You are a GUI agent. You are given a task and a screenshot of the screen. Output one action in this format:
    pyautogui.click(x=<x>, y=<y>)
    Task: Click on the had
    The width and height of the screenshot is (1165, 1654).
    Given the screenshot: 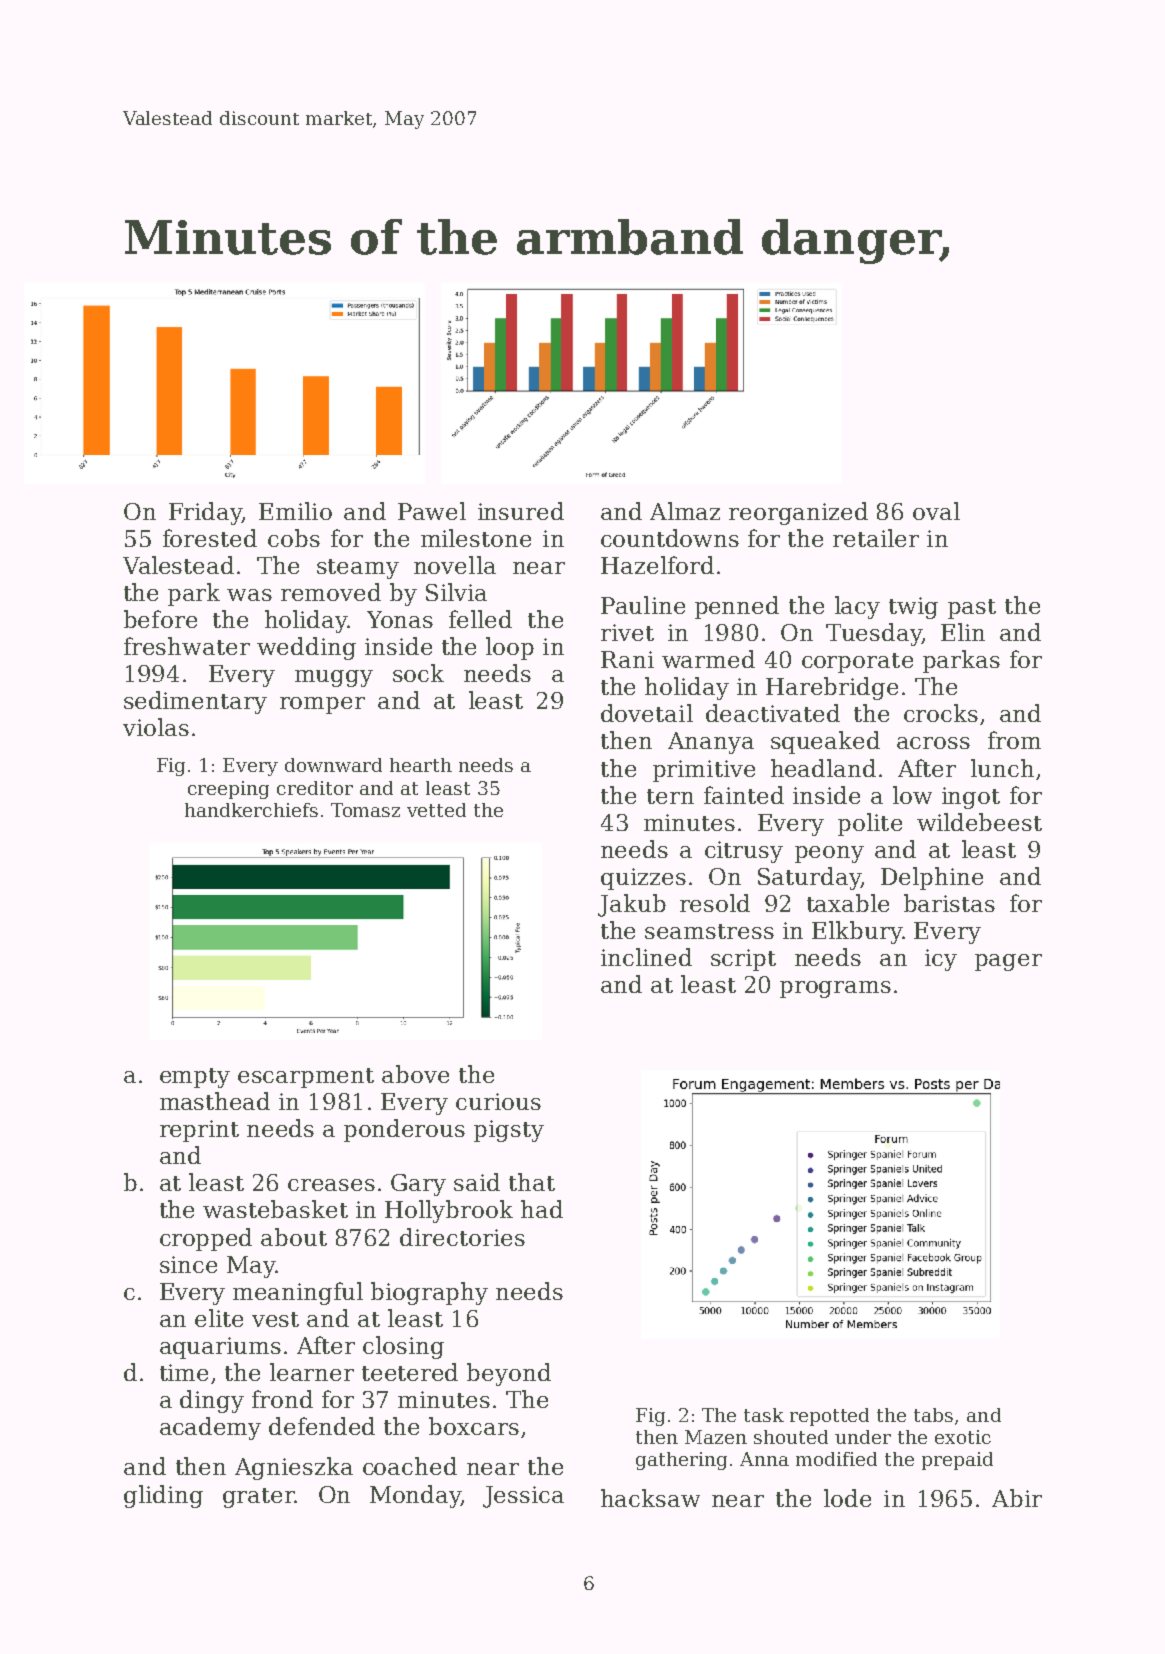 What is the action you would take?
    pyautogui.click(x=542, y=1209)
